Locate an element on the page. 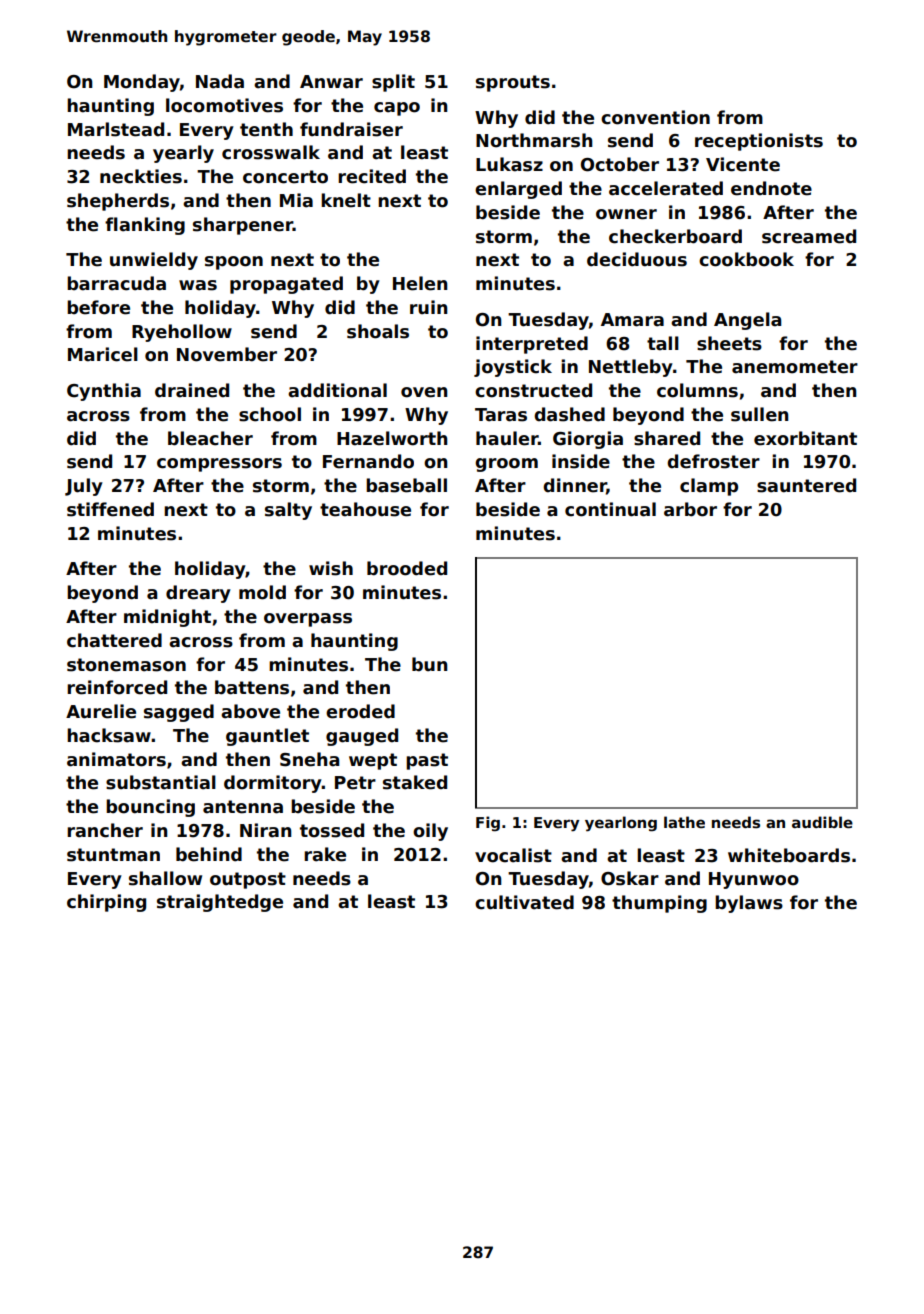  yearly is located at coordinates (183, 154).
